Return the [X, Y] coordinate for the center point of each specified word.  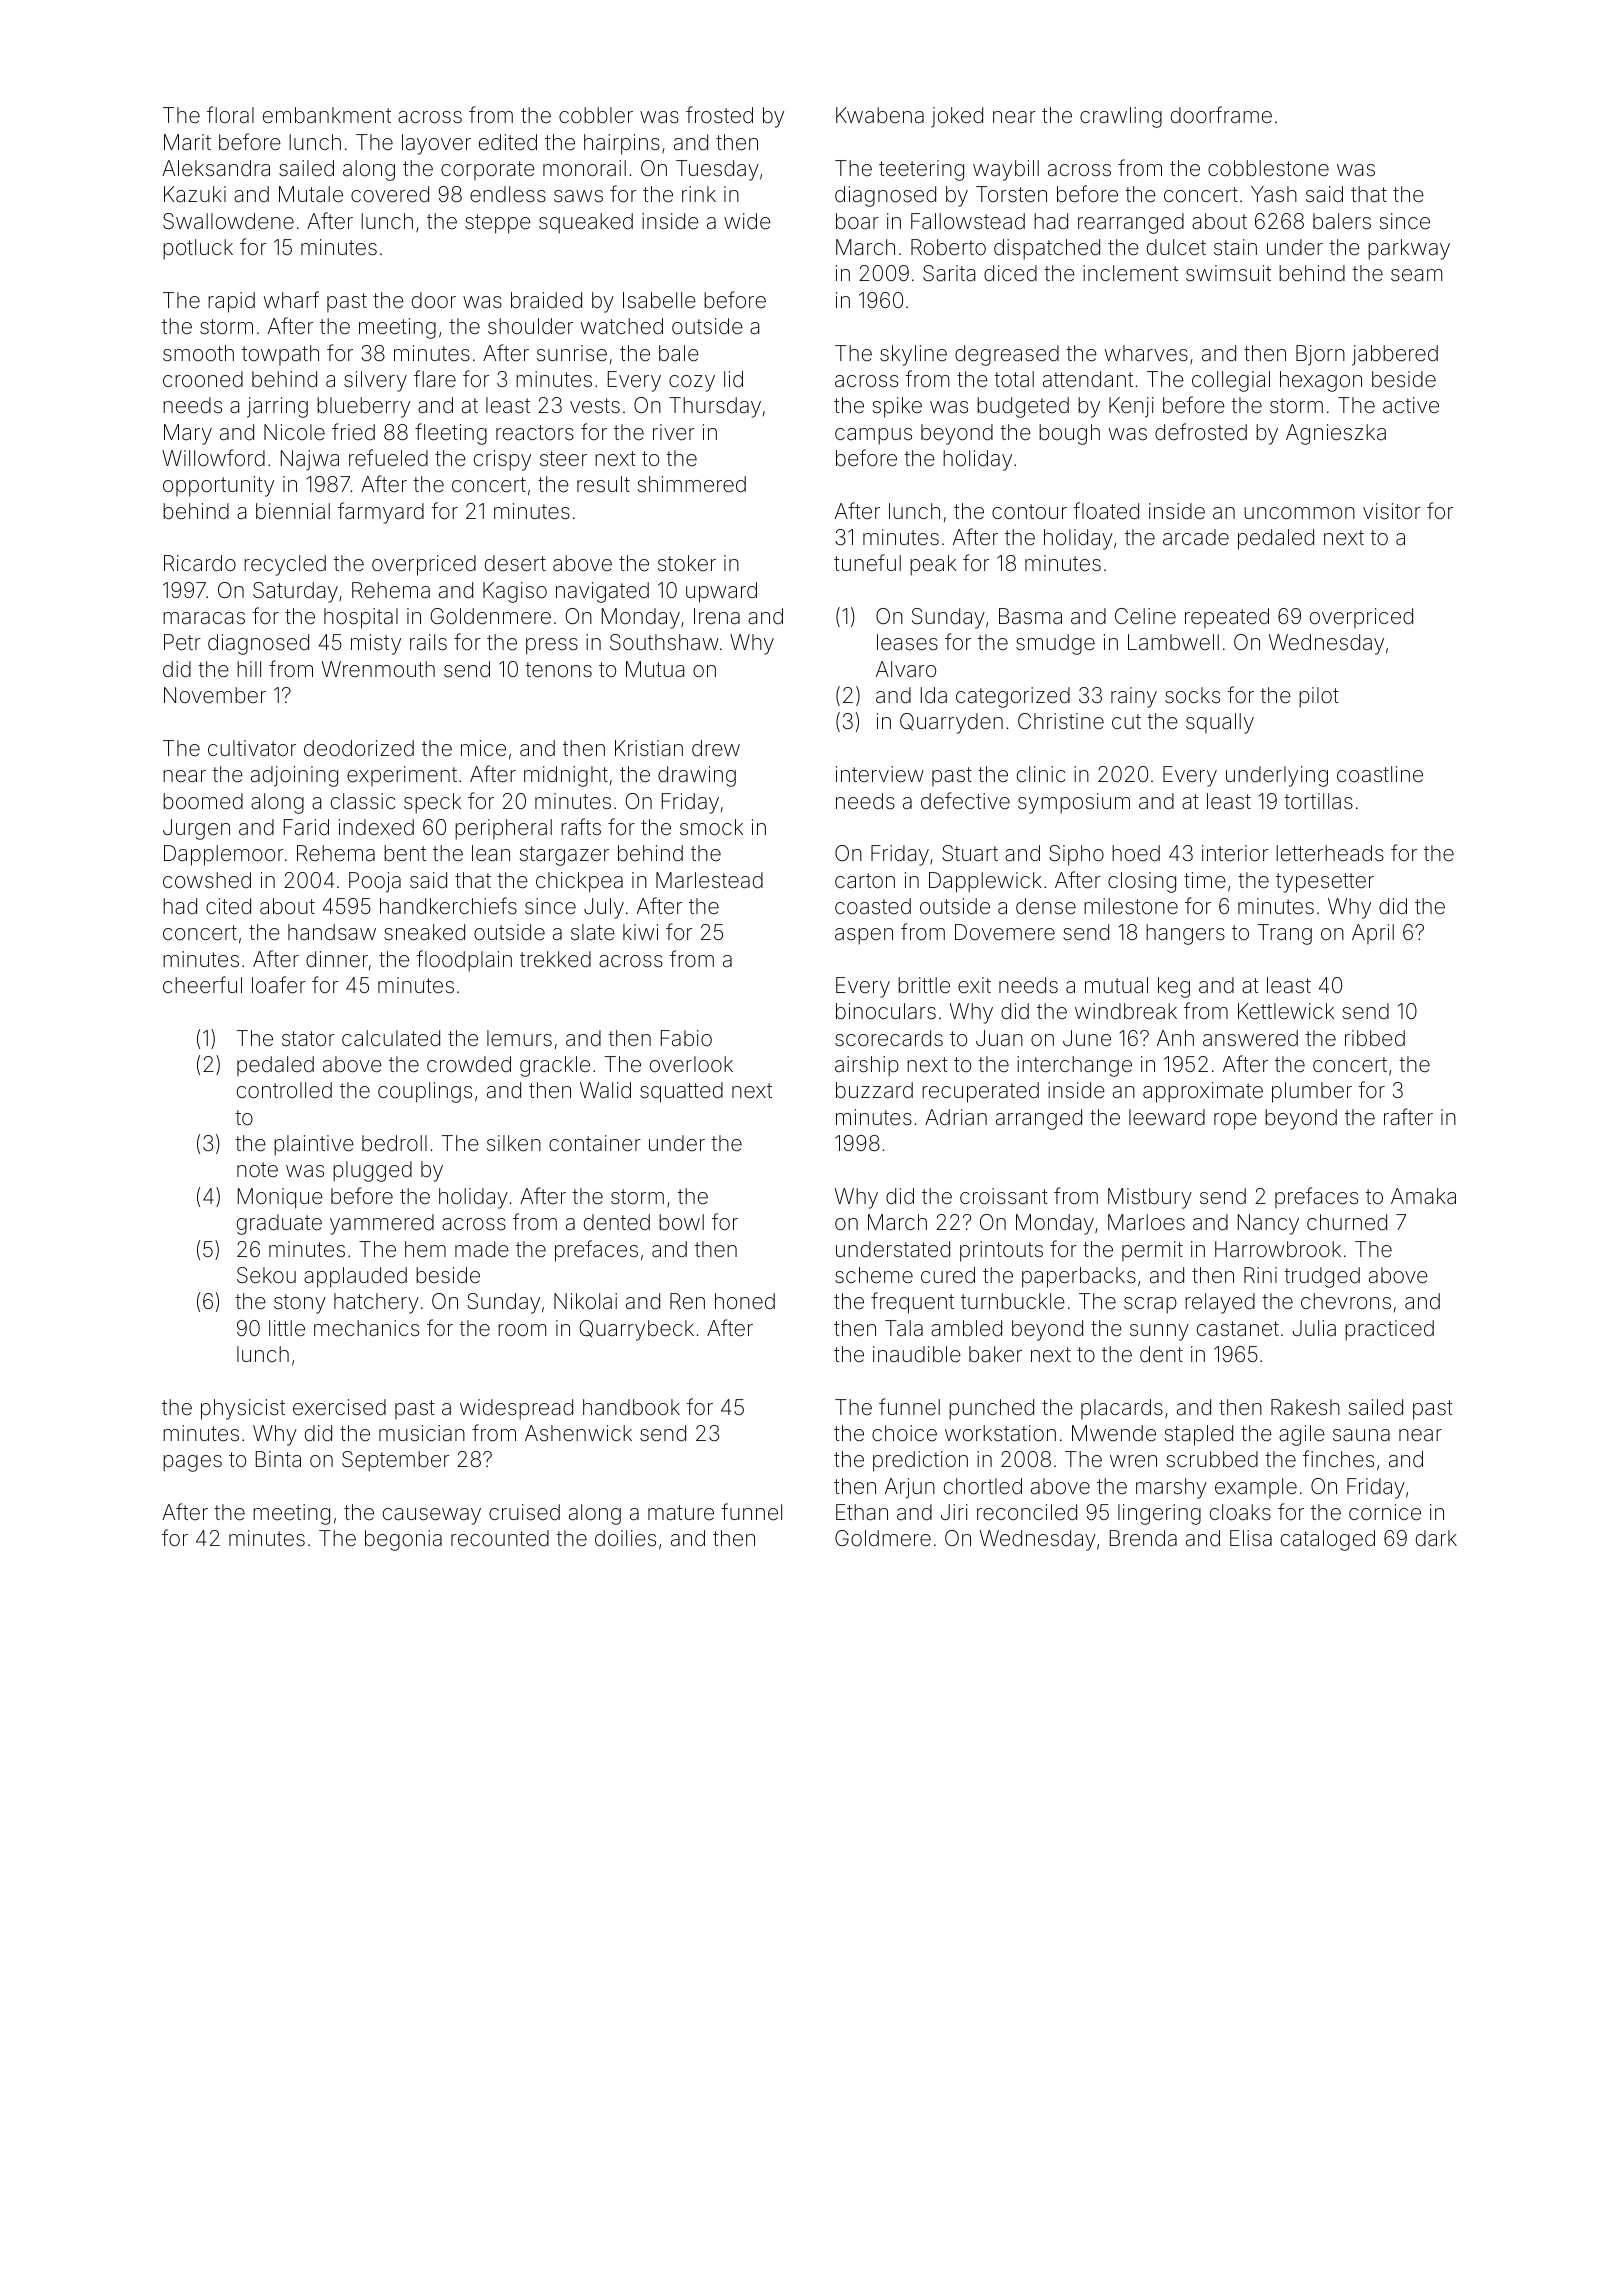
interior [1235, 853]
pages [192, 1463]
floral [230, 115]
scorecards [889, 1038]
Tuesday [717, 170]
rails [428, 642]
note [257, 1170]
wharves [1146, 353]
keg [1174, 987]
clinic [1041, 774]
